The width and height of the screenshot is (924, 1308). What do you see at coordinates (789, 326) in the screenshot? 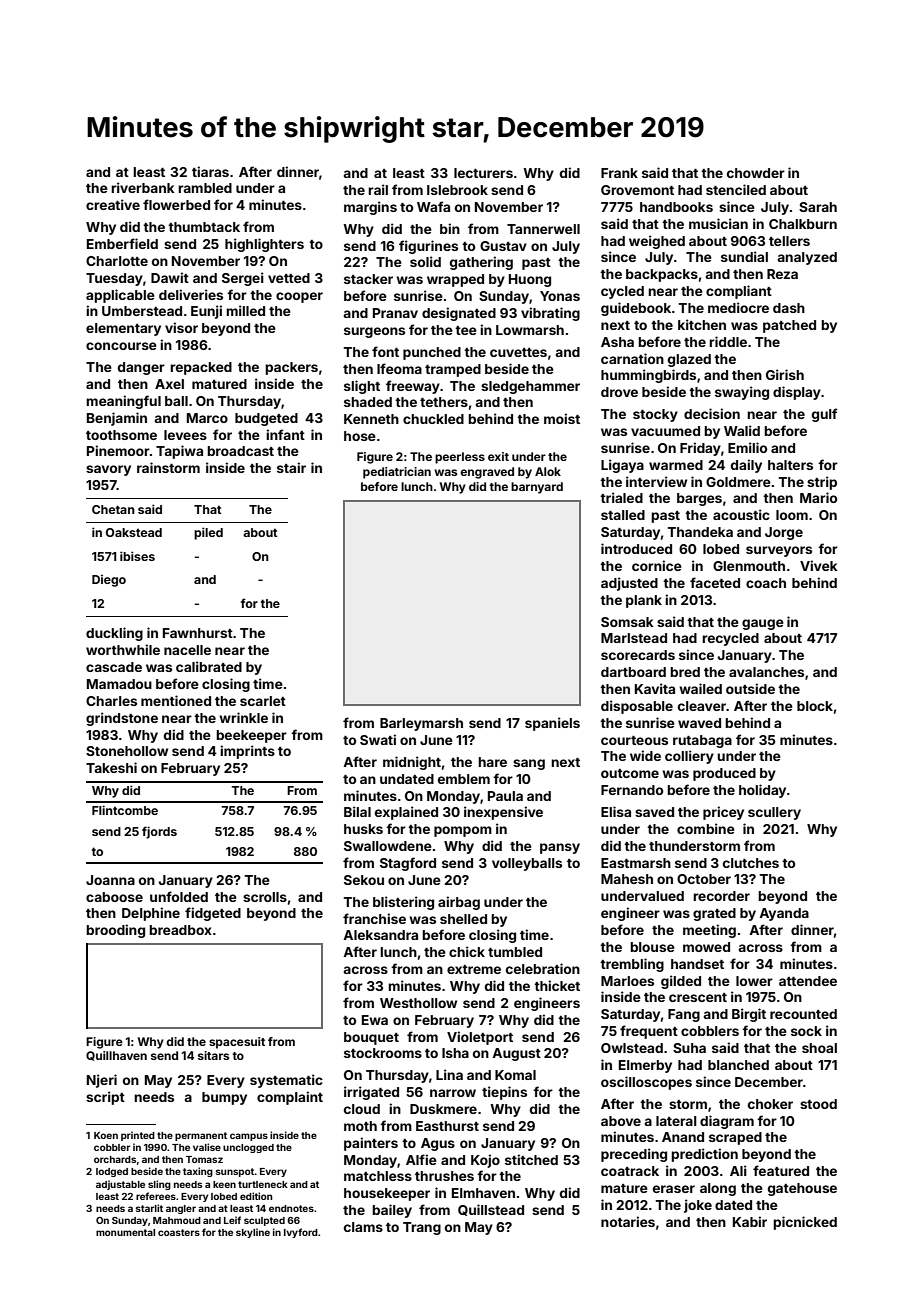
I see `patched` at bounding box center [789, 326].
